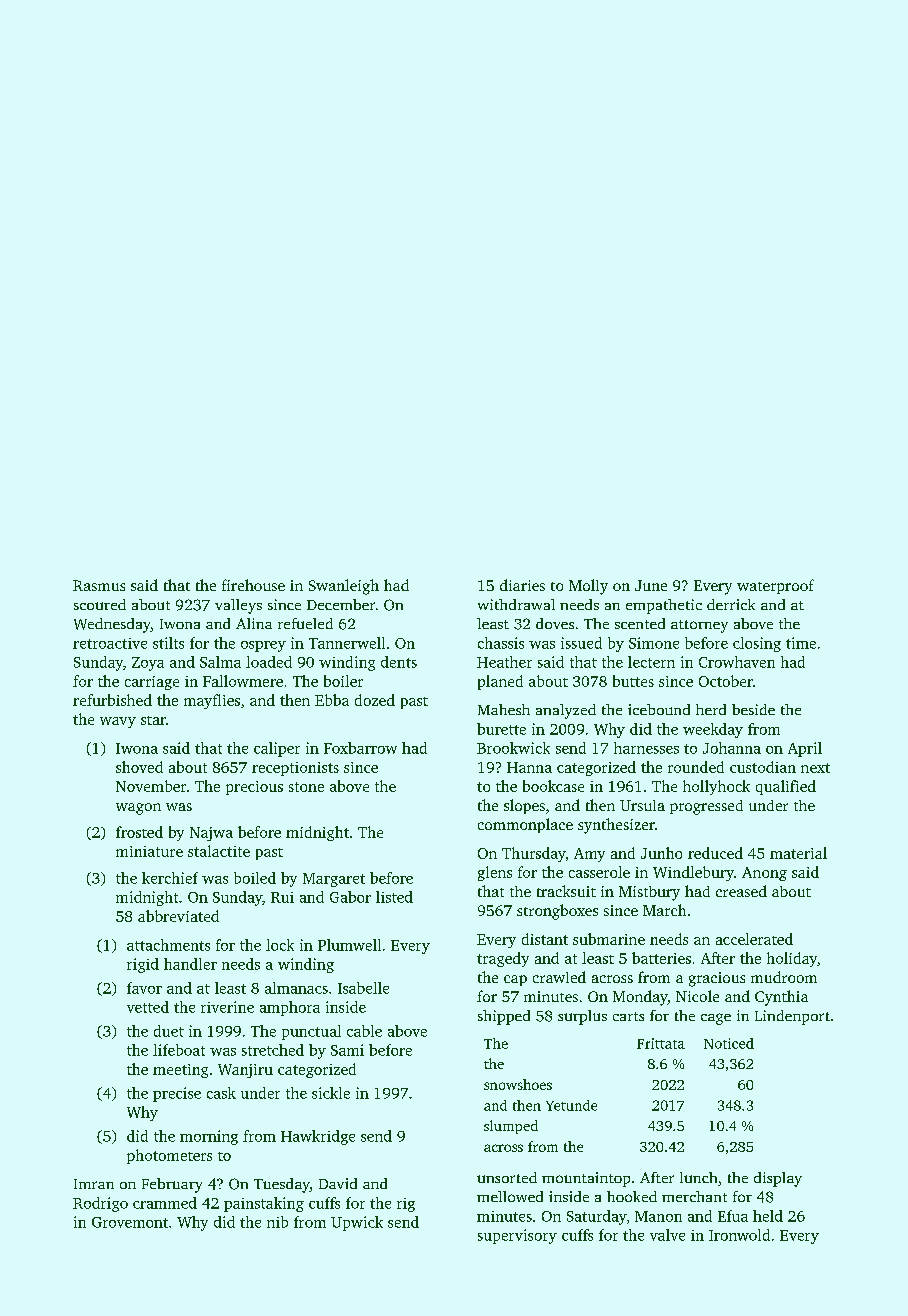  I want to click on photometers, so click(169, 1156).
